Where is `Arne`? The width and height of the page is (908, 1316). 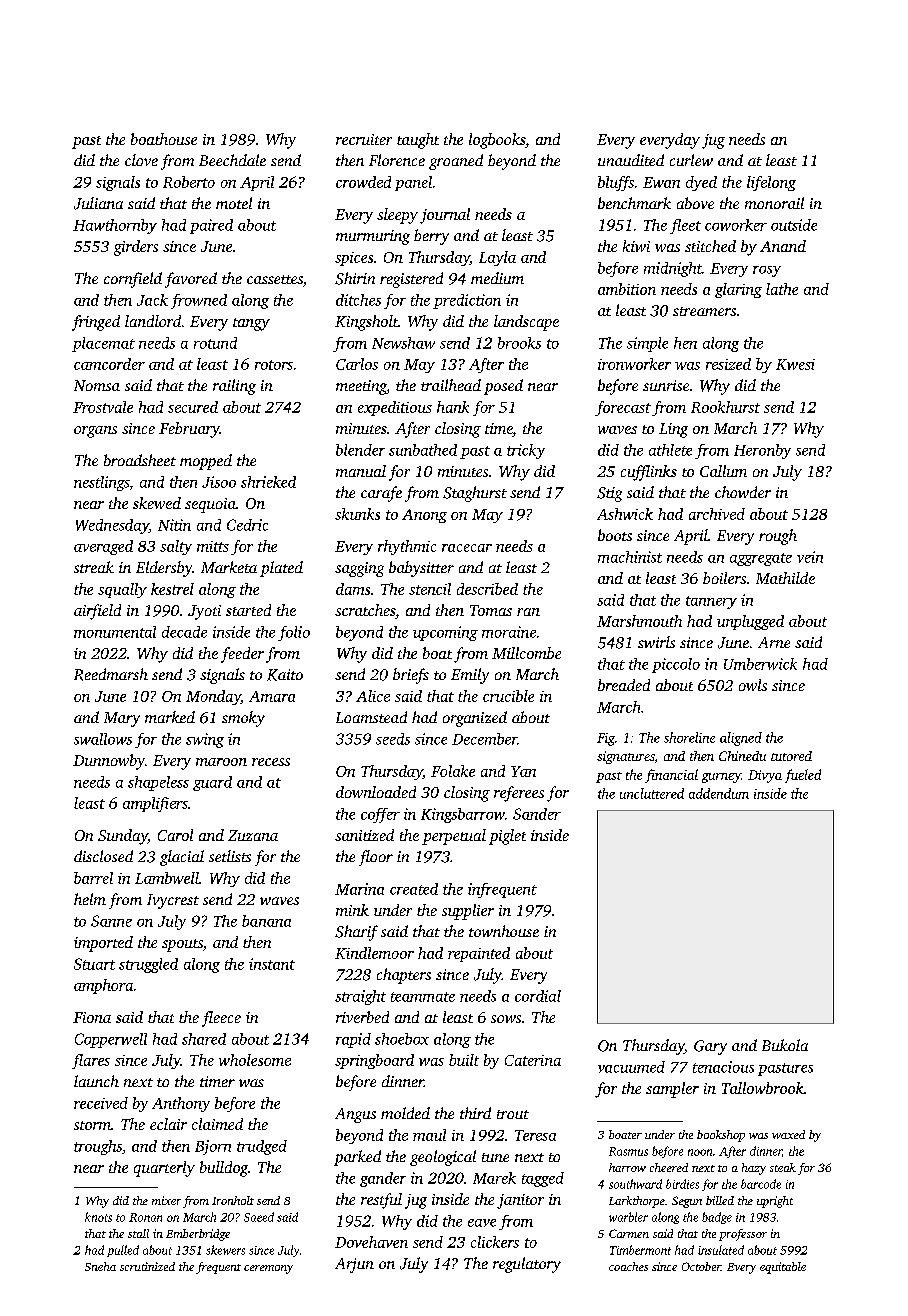
Arne is located at coordinates (774, 642).
